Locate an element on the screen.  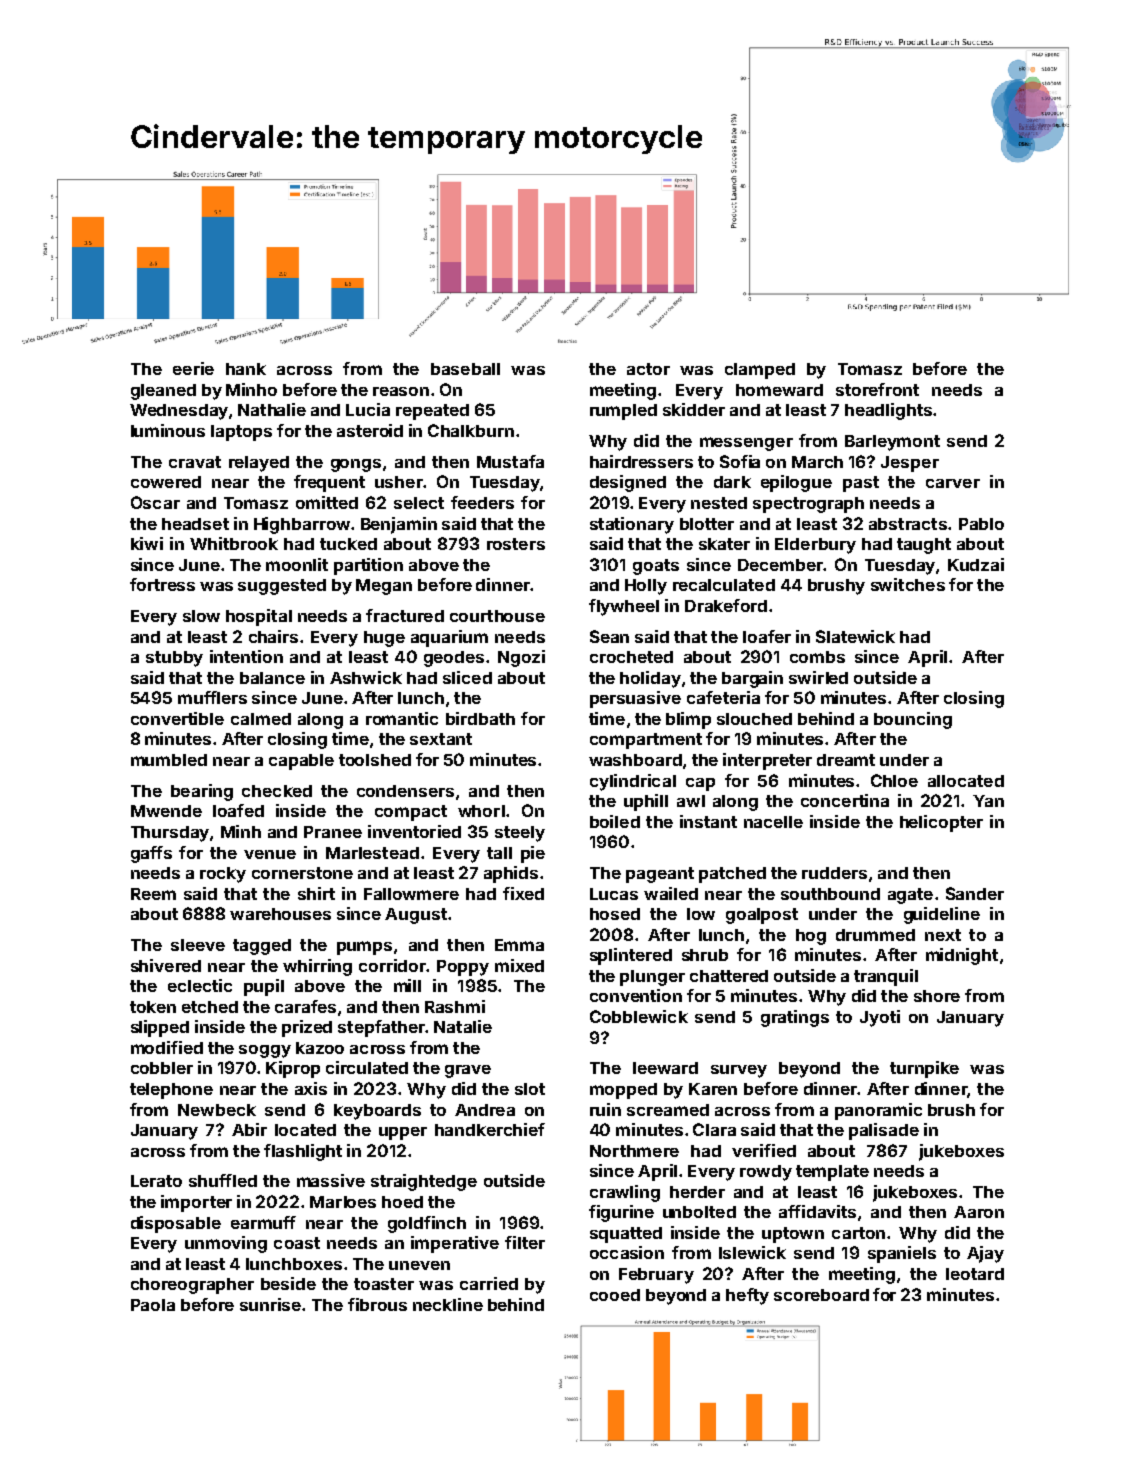
neckline is located at coordinates (448, 1304).
